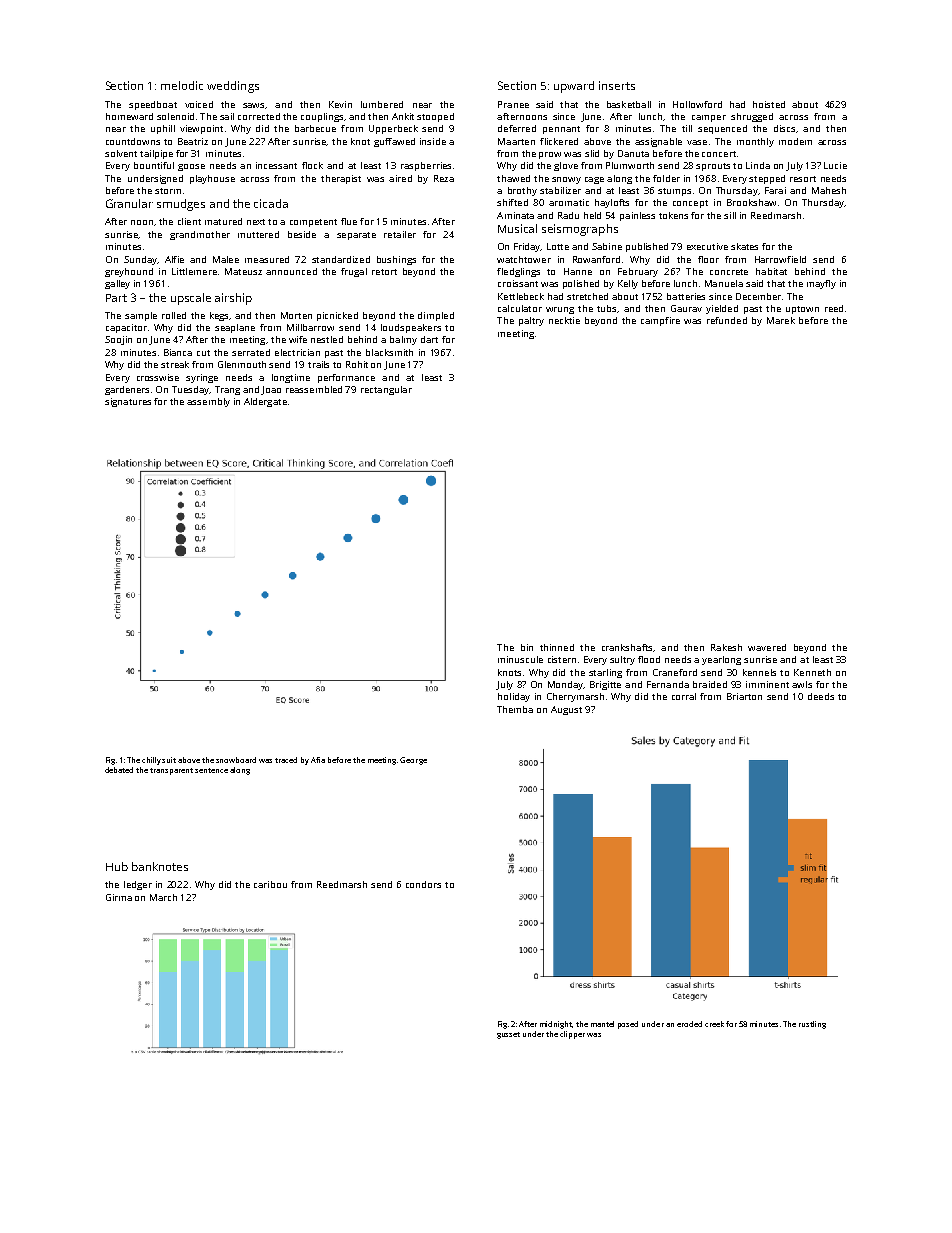 Image resolution: width=952 pixels, height=1233 pixels. What do you see at coordinates (520, 659) in the screenshot?
I see `minuscule` at bounding box center [520, 659].
